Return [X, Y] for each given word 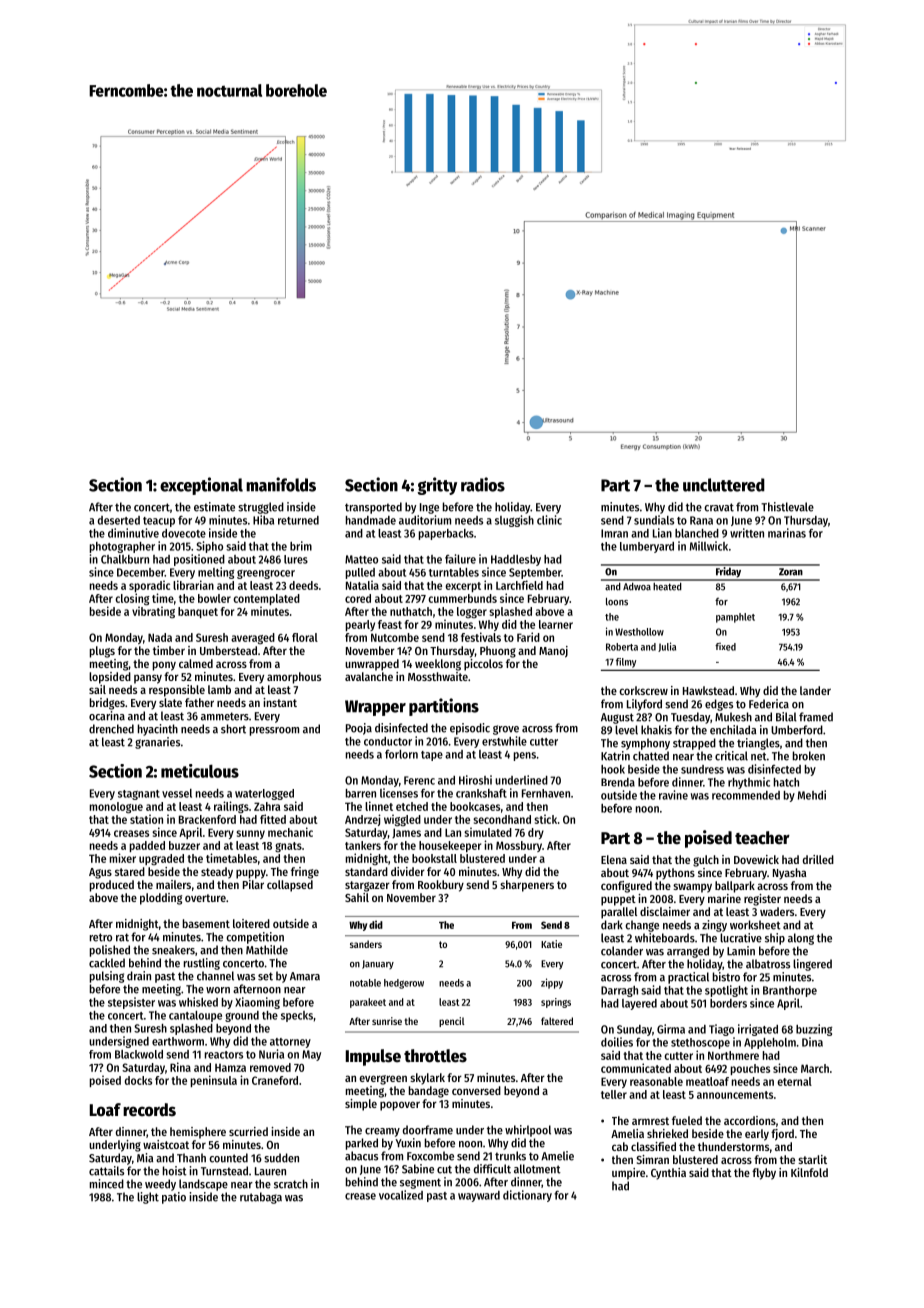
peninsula [214, 1081]
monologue [116, 808]
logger [472, 612]
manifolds [281, 484]
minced [107, 1184]
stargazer [367, 886]
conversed [476, 1090]
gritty [437, 486]
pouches [750, 1069]
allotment [537, 1169]
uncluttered [724, 485]
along [801, 939]
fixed [725, 647]
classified [653, 1146]
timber [169, 650]
